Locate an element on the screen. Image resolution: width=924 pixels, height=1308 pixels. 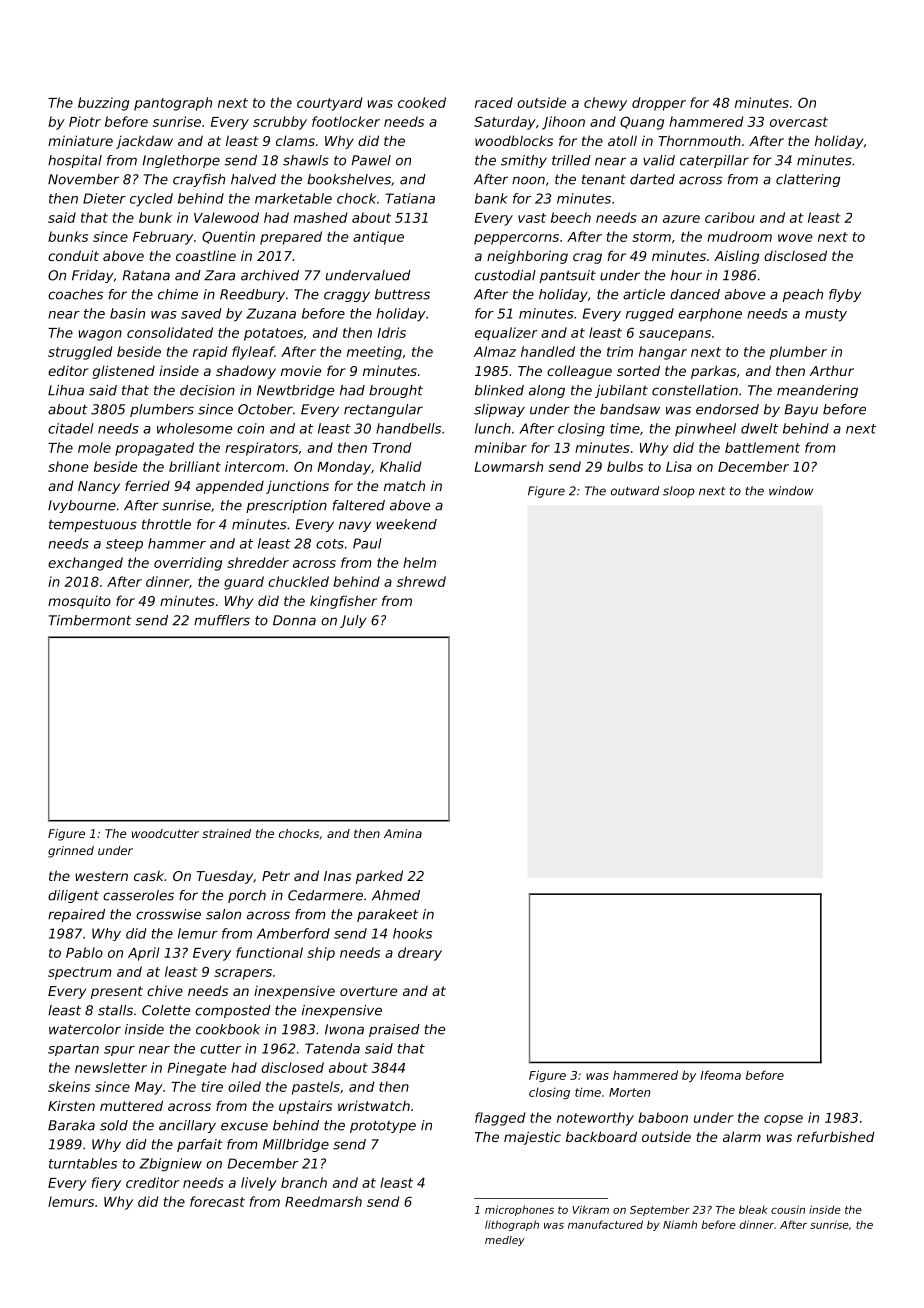
dropper is located at coordinates (659, 104).
